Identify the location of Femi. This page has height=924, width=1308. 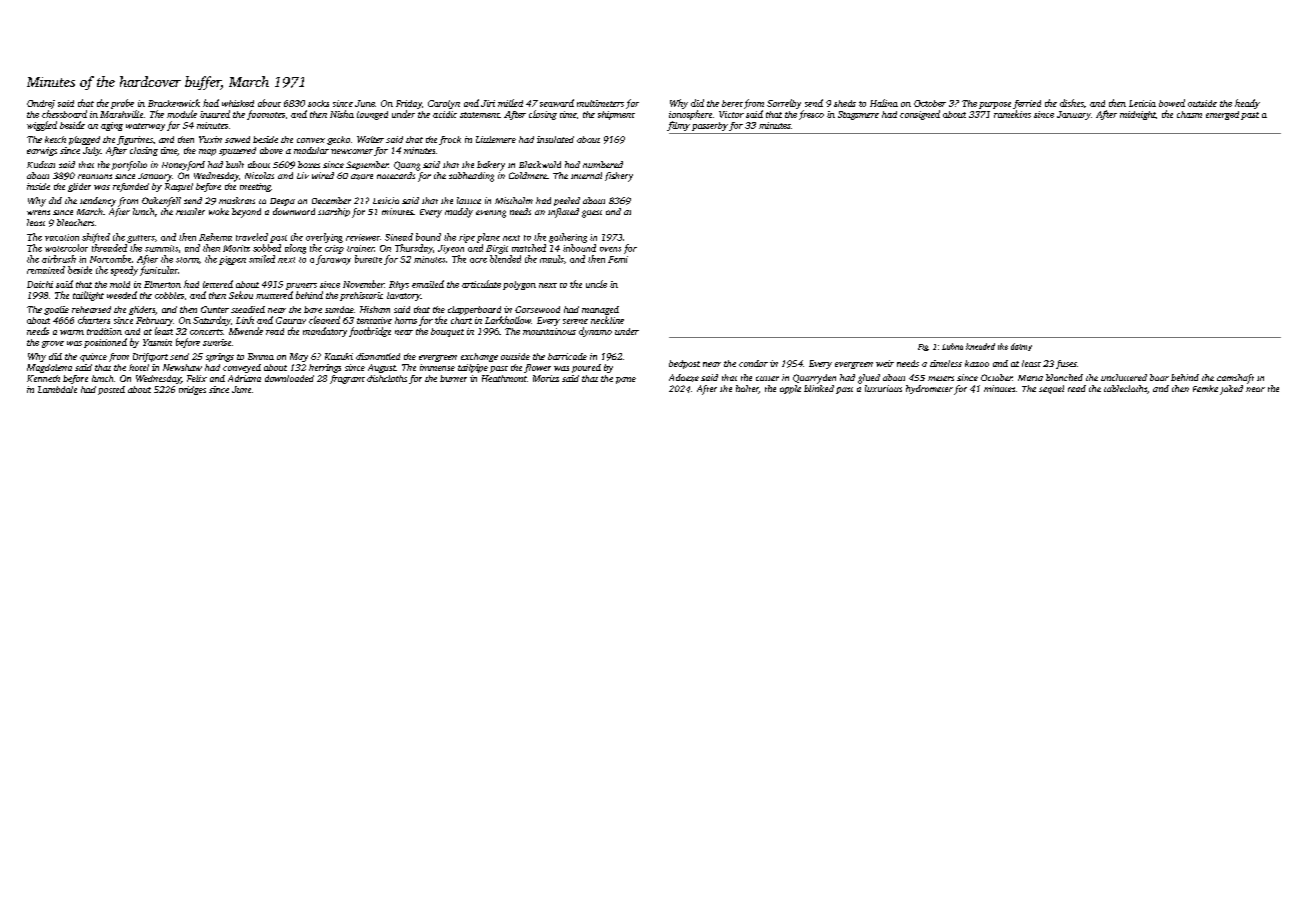
(618, 259).
